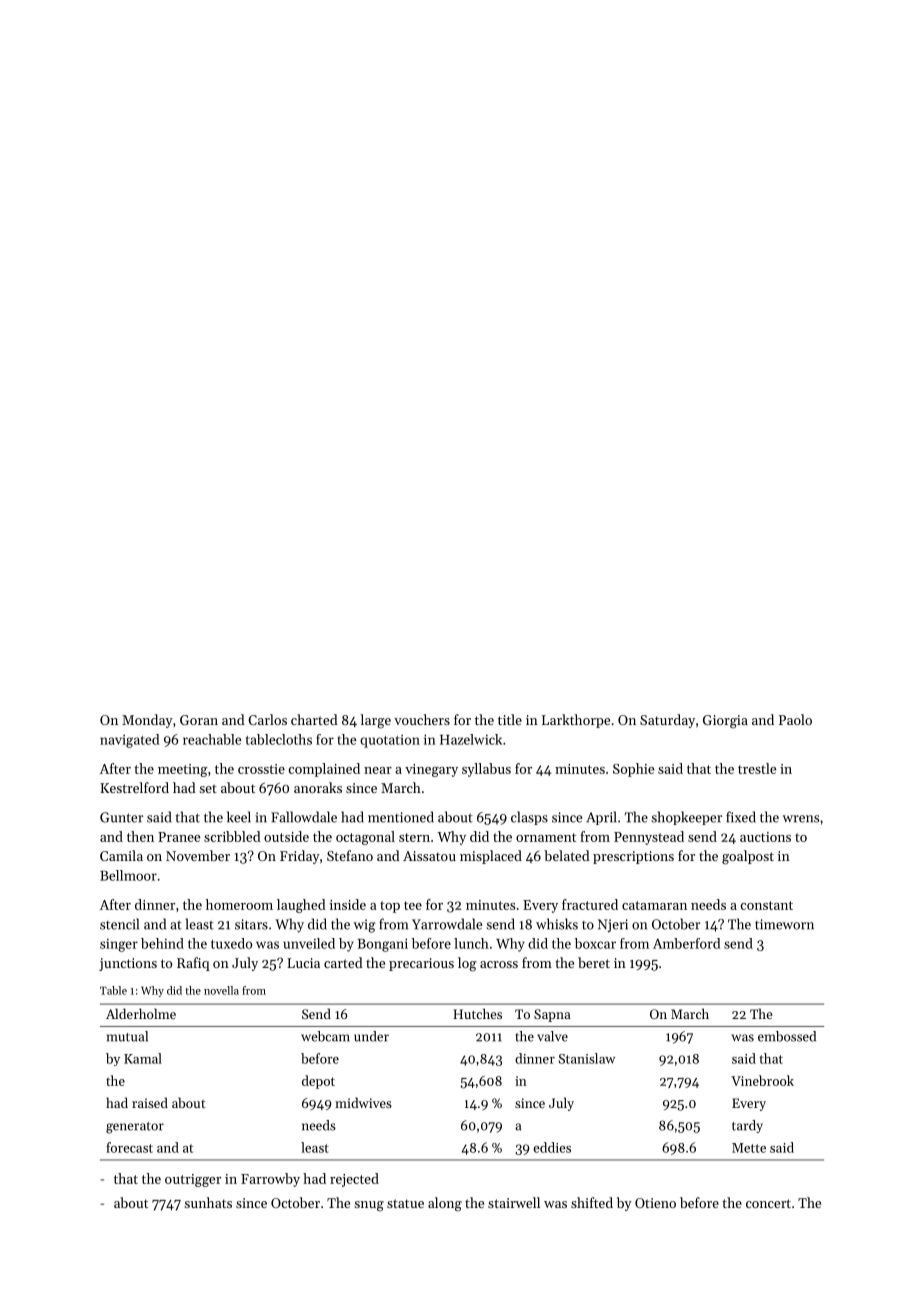 The height and width of the screenshot is (1308, 924). Describe the element at coordinates (270, 1180) in the screenshot. I see `Farrowby` at that location.
